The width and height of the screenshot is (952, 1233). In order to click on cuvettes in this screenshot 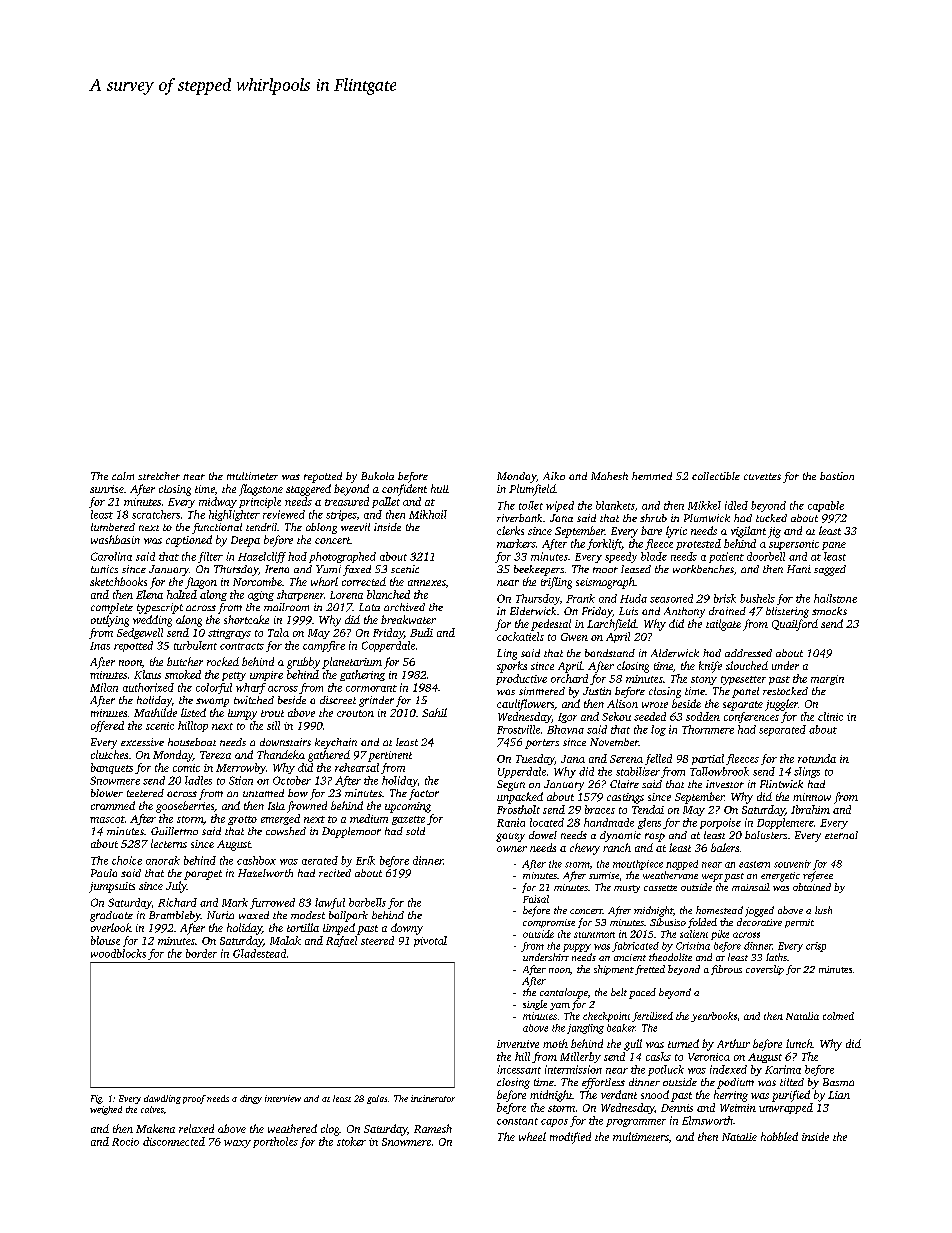, I will do `click(762, 476)`.
